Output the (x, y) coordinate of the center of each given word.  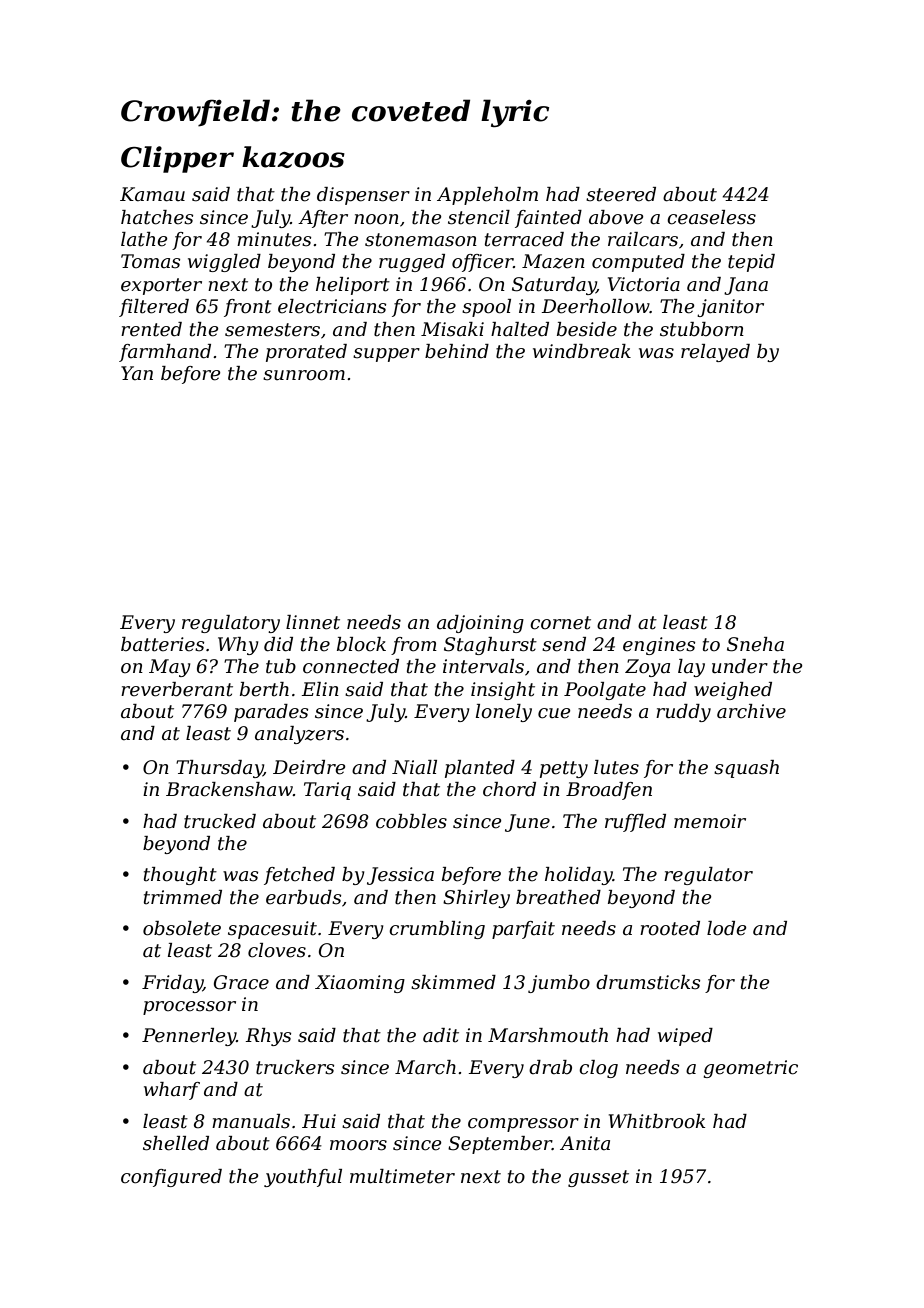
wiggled (224, 263)
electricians (332, 306)
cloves (277, 950)
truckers (295, 1067)
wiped (685, 1037)
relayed (715, 353)
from (414, 646)
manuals (251, 1121)
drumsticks (648, 982)
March (425, 1067)
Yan (137, 373)
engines (659, 646)
